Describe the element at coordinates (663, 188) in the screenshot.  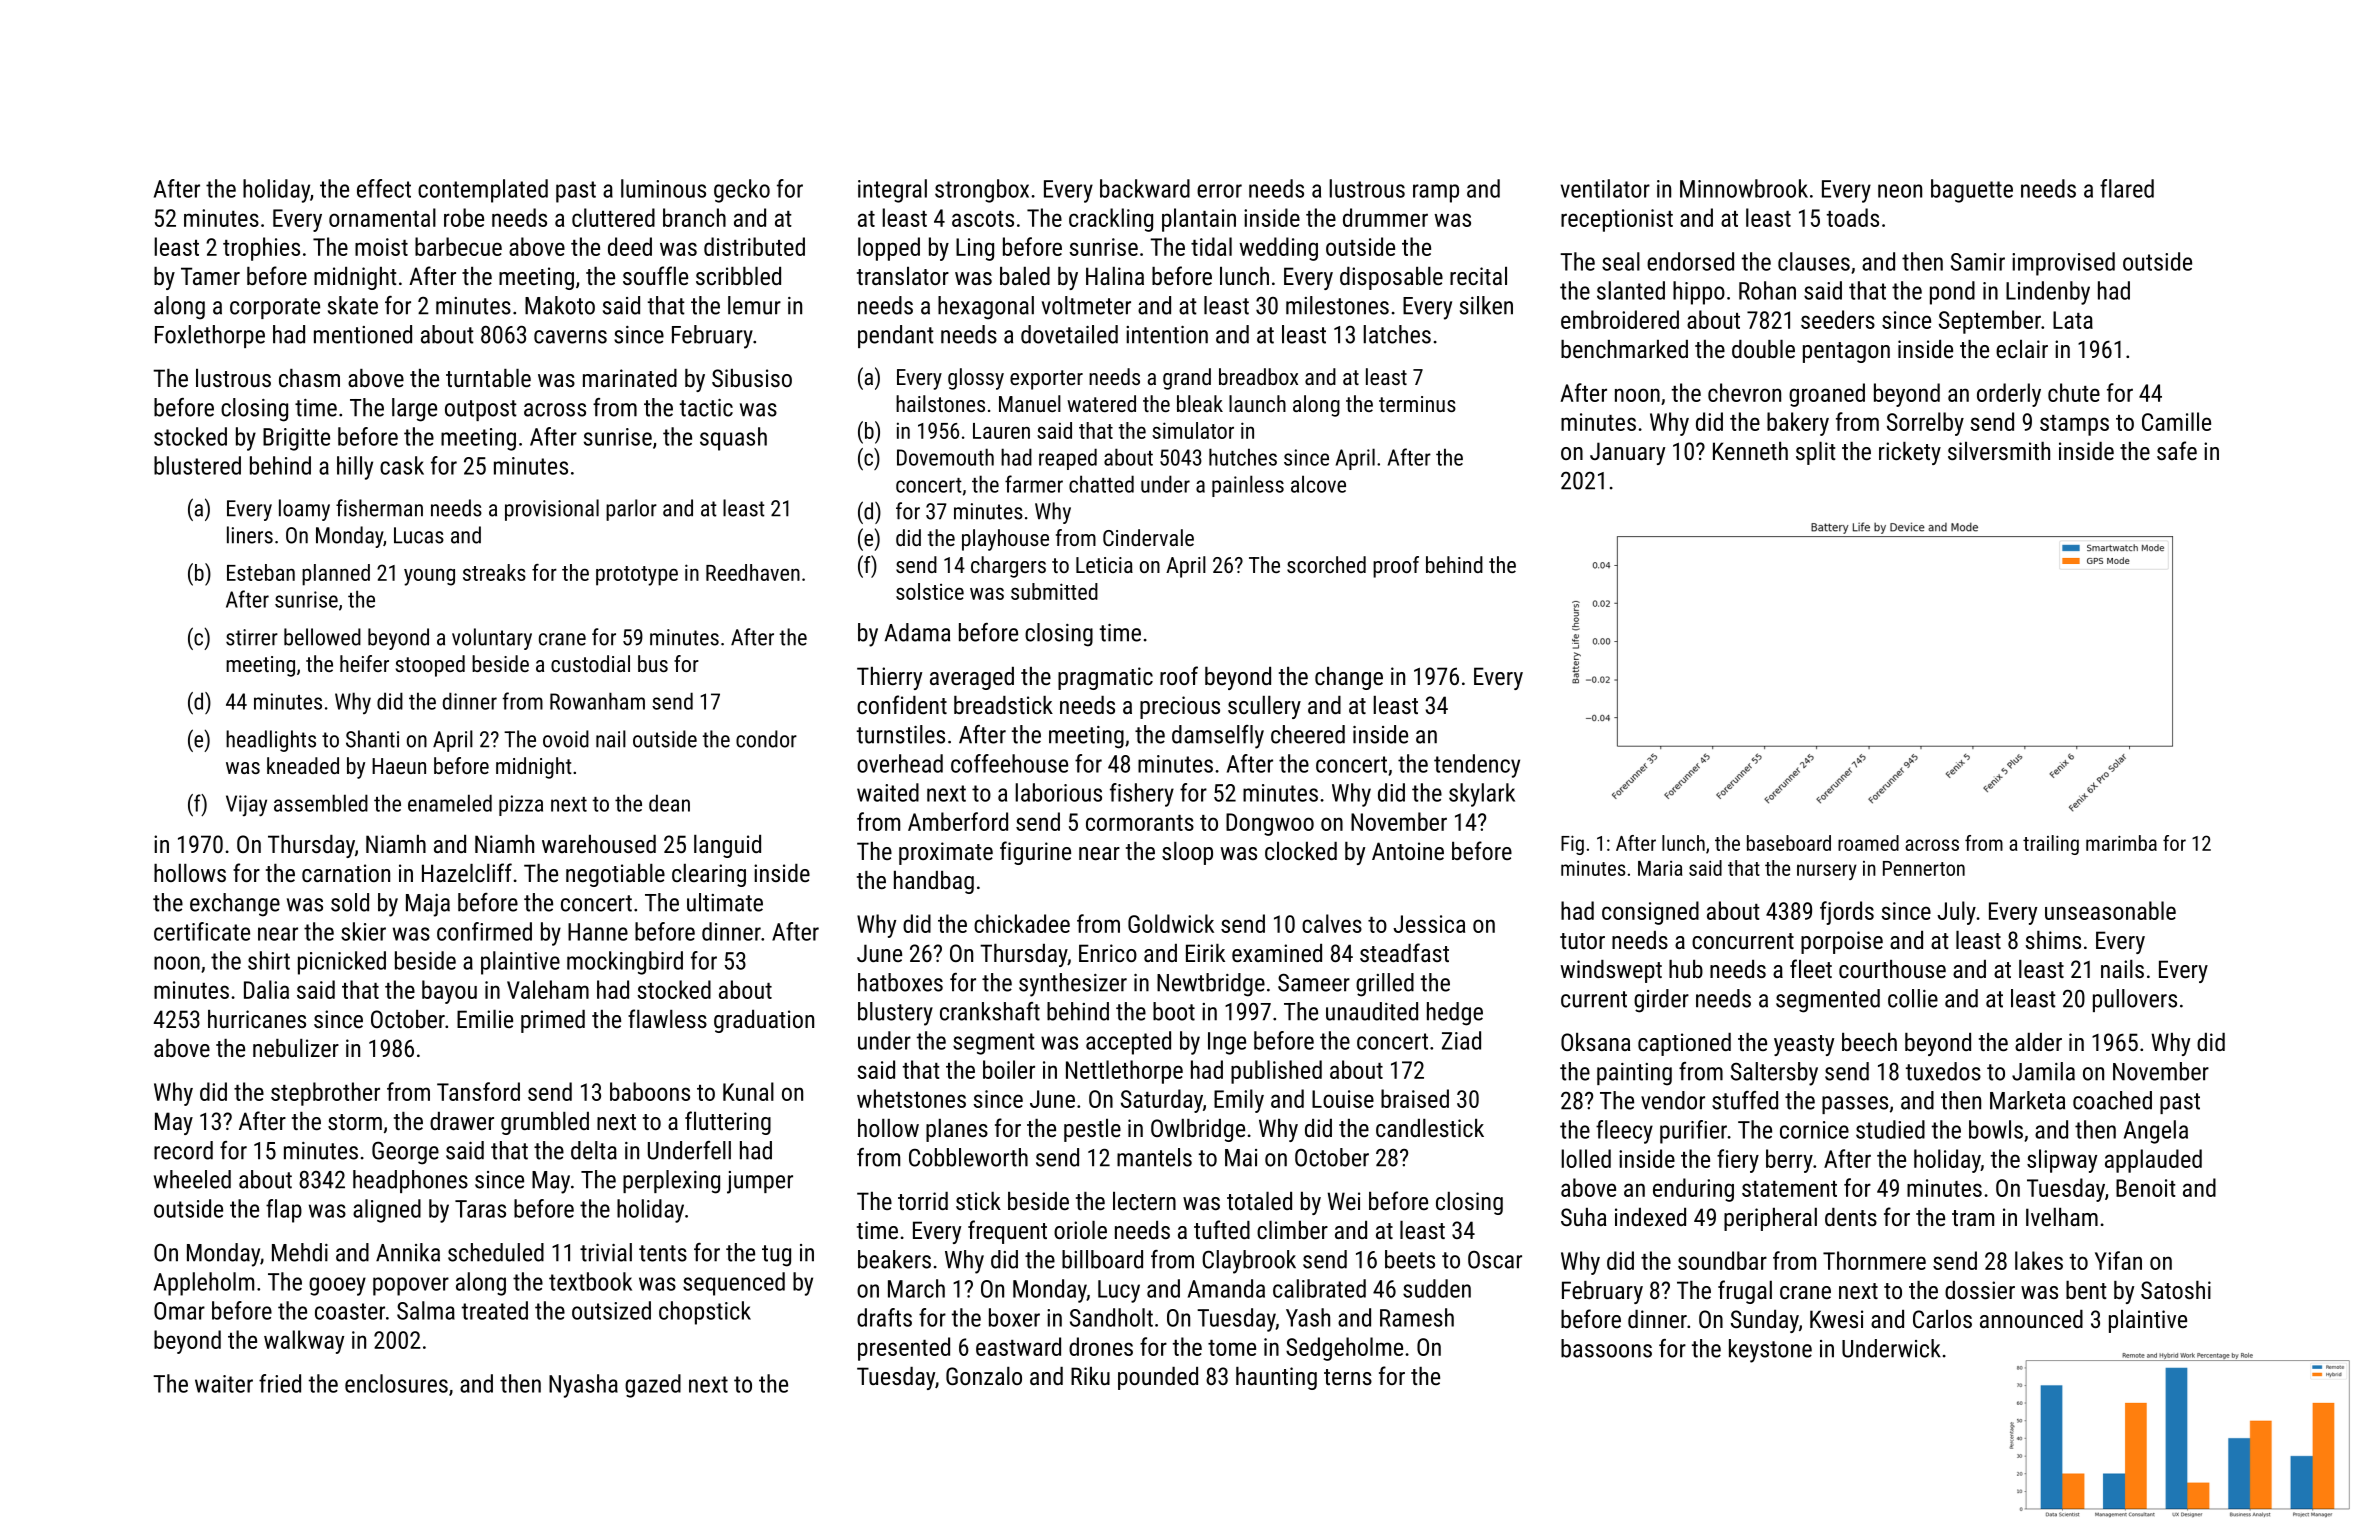
I see `luminous` at that location.
